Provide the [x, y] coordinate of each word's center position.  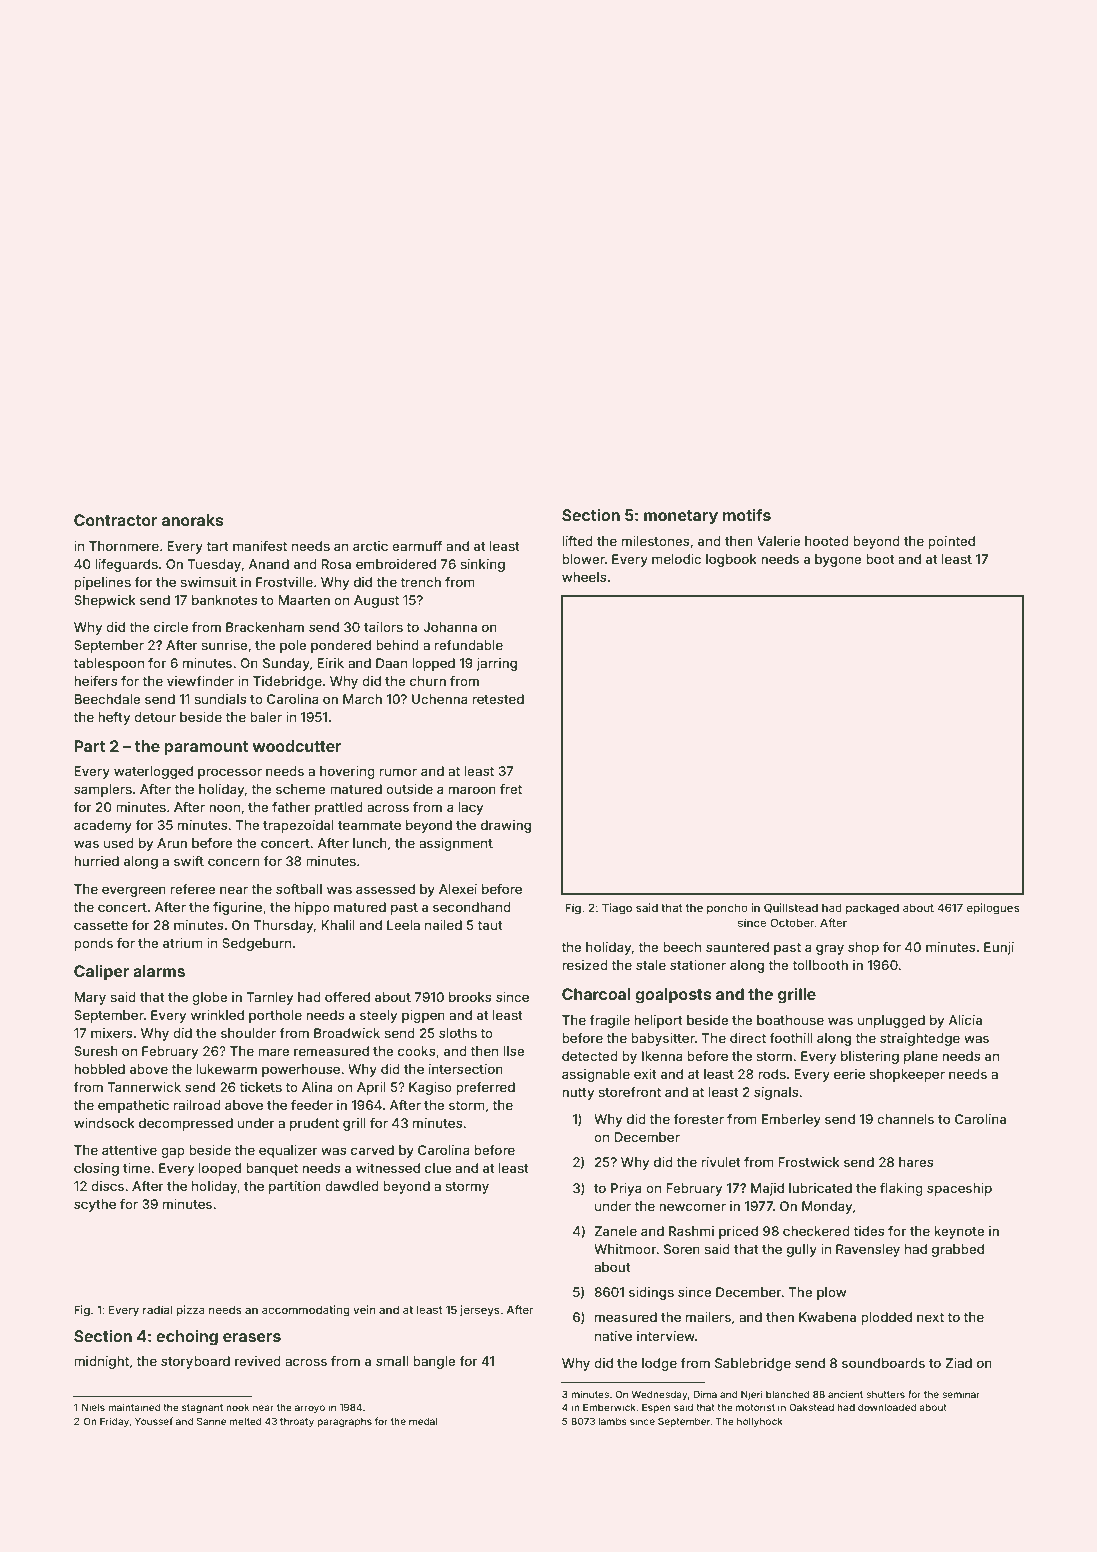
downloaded [887, 1407]
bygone [838, 560]
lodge [659, 1364]
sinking [482, 565]
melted [245, 1421]
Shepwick [105, 601]
